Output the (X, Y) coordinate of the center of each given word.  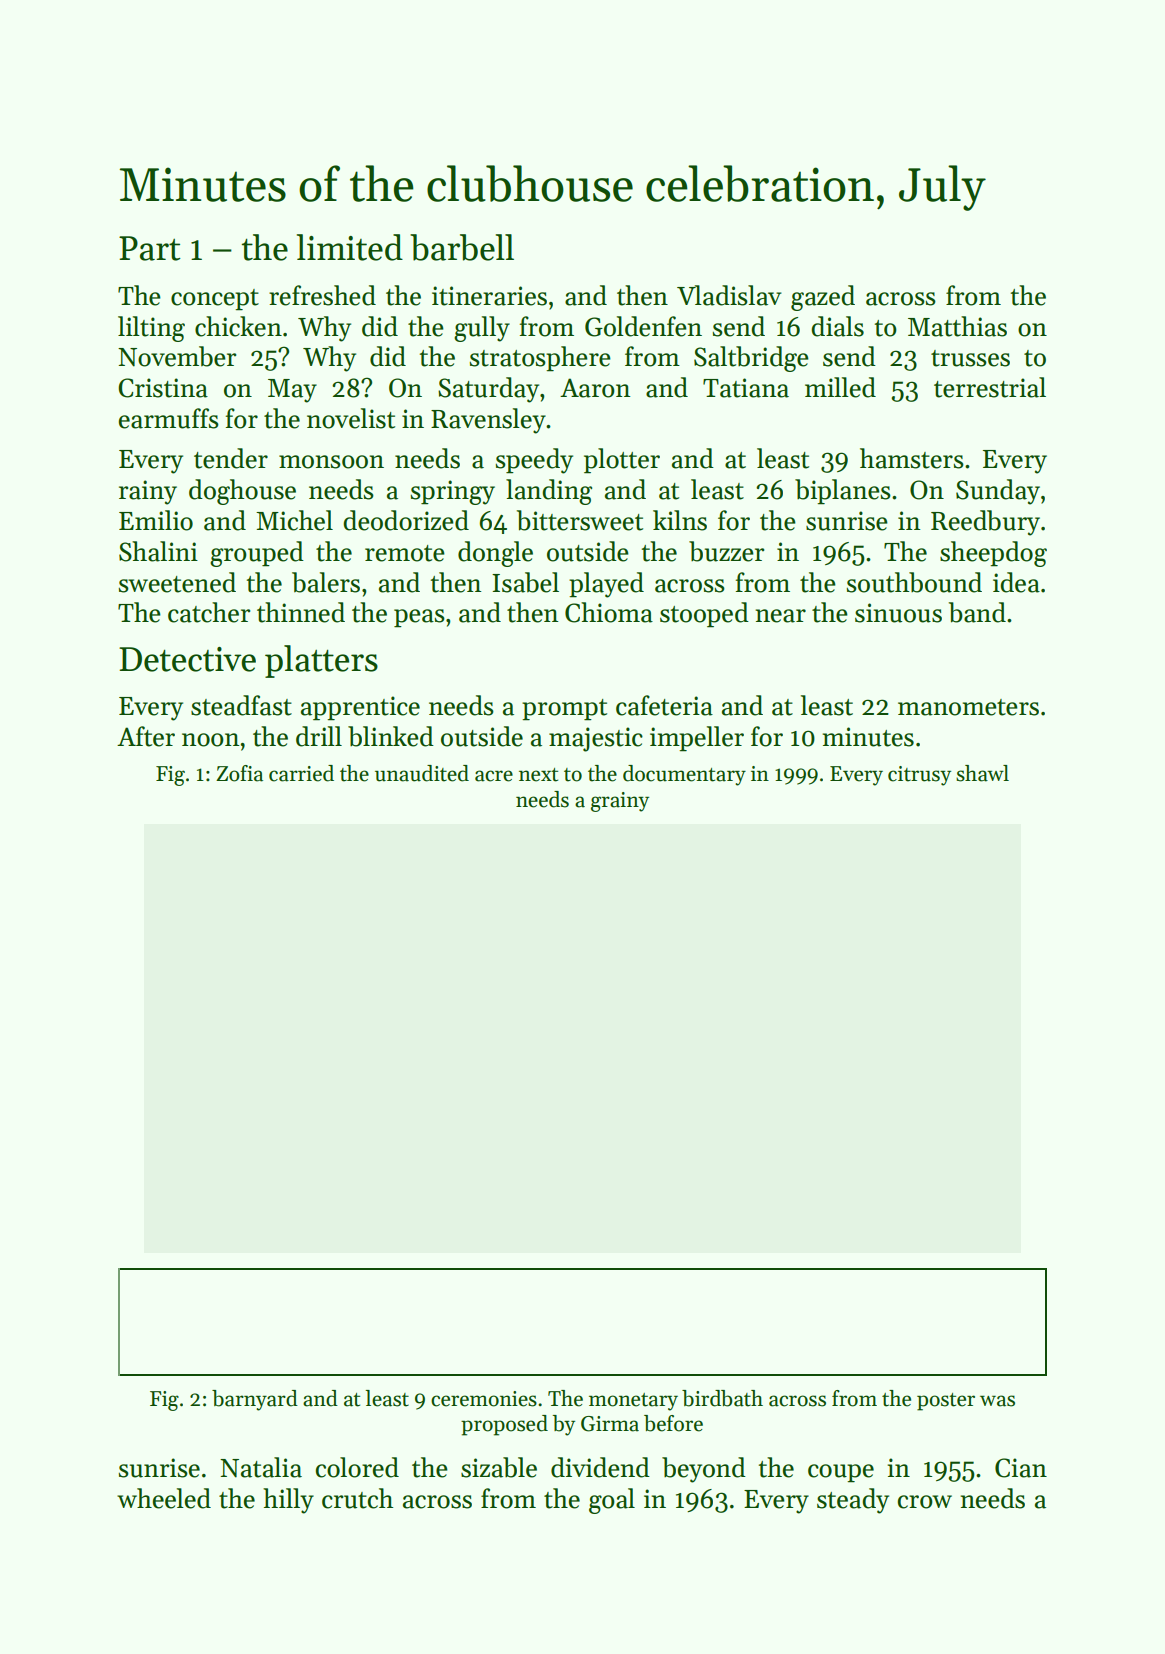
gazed (823, 298)
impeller (697, 739)
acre (494, 776)
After (146, 736)
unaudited (422, 773)
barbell (462, 247)
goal (612, 1501)
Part (150, 248)
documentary (684, 775)
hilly (288, 1501)
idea (1016, 582)
